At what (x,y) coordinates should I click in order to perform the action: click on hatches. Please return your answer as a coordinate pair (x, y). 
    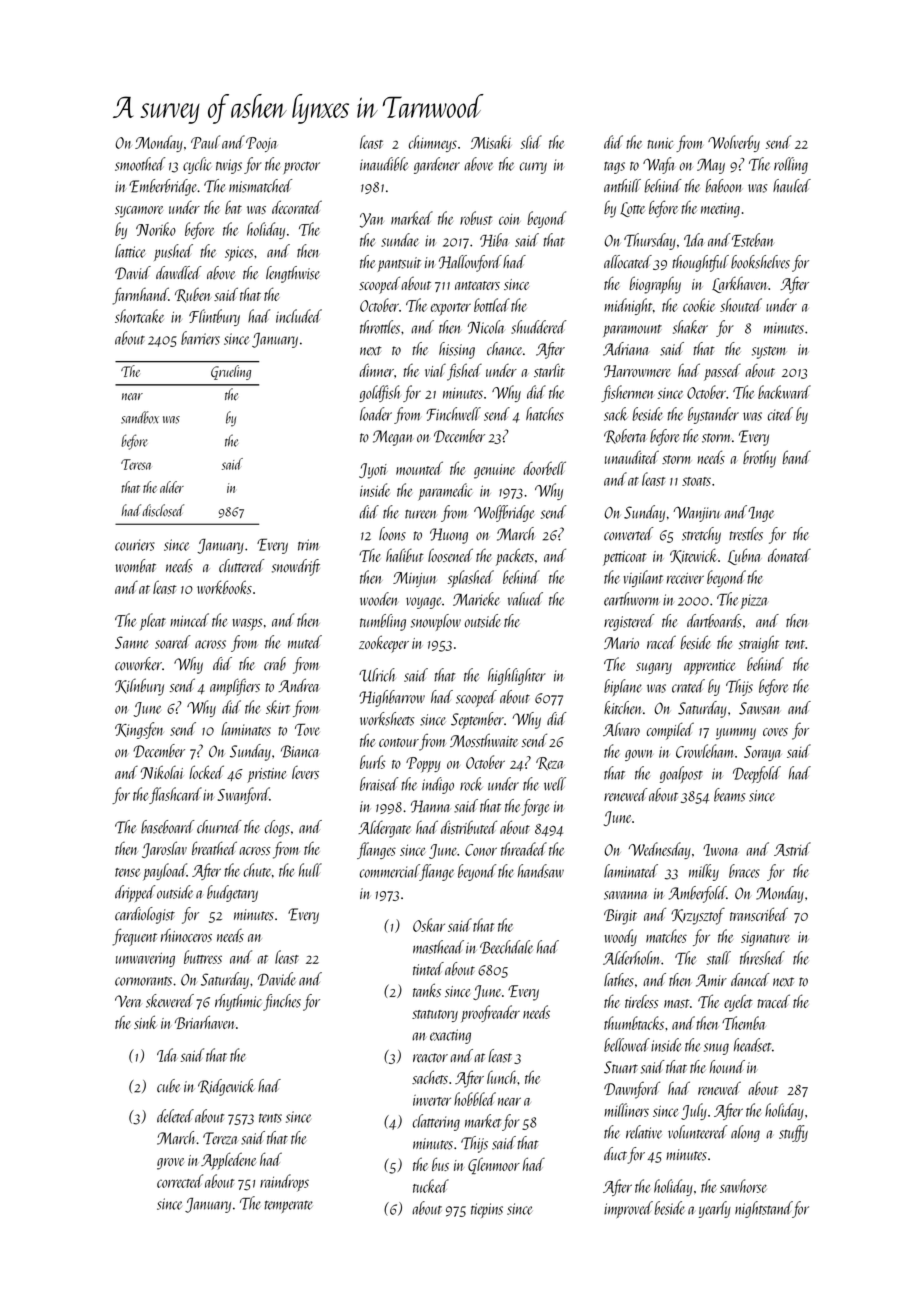
    Looking at the image, I should click on (545, 414).
